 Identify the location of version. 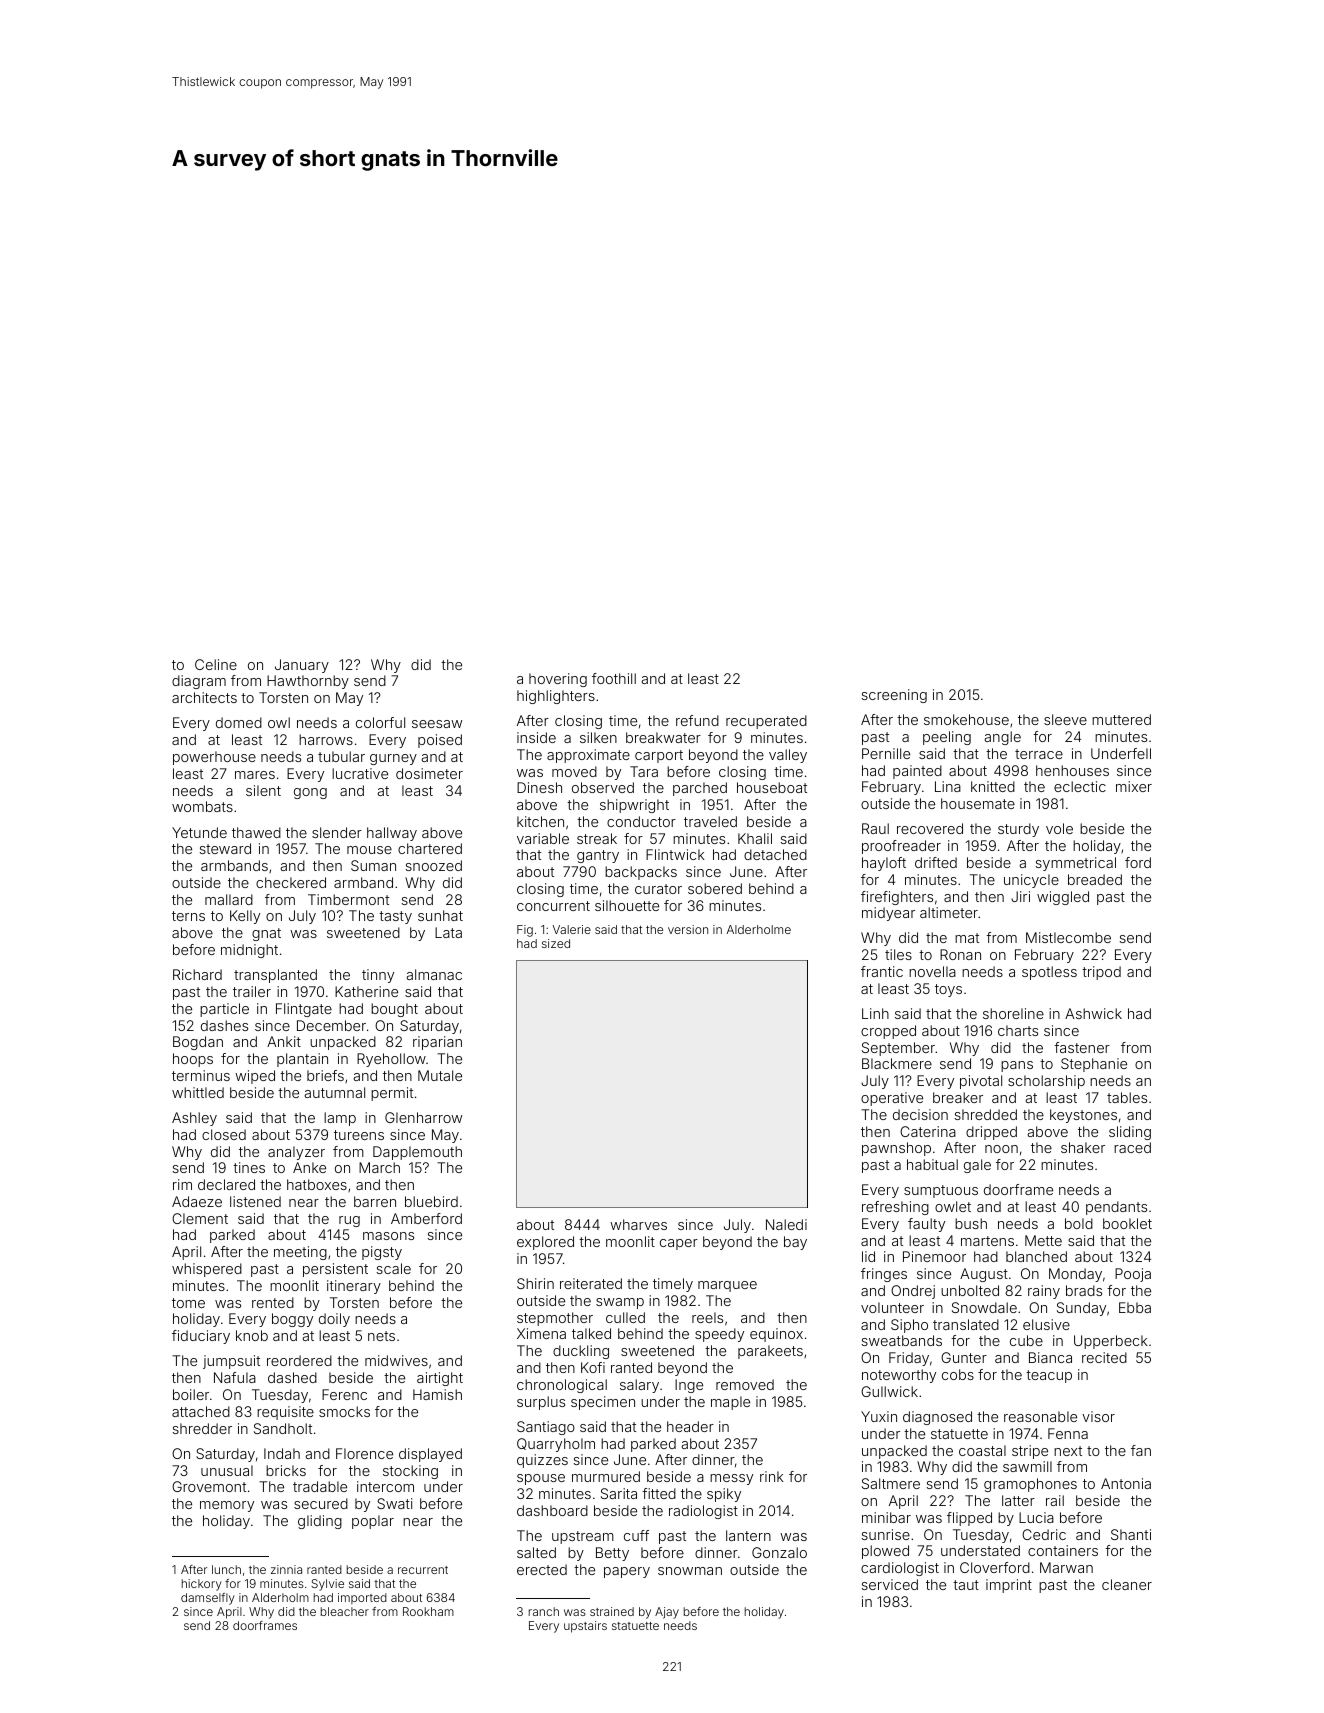
(688, 929).
